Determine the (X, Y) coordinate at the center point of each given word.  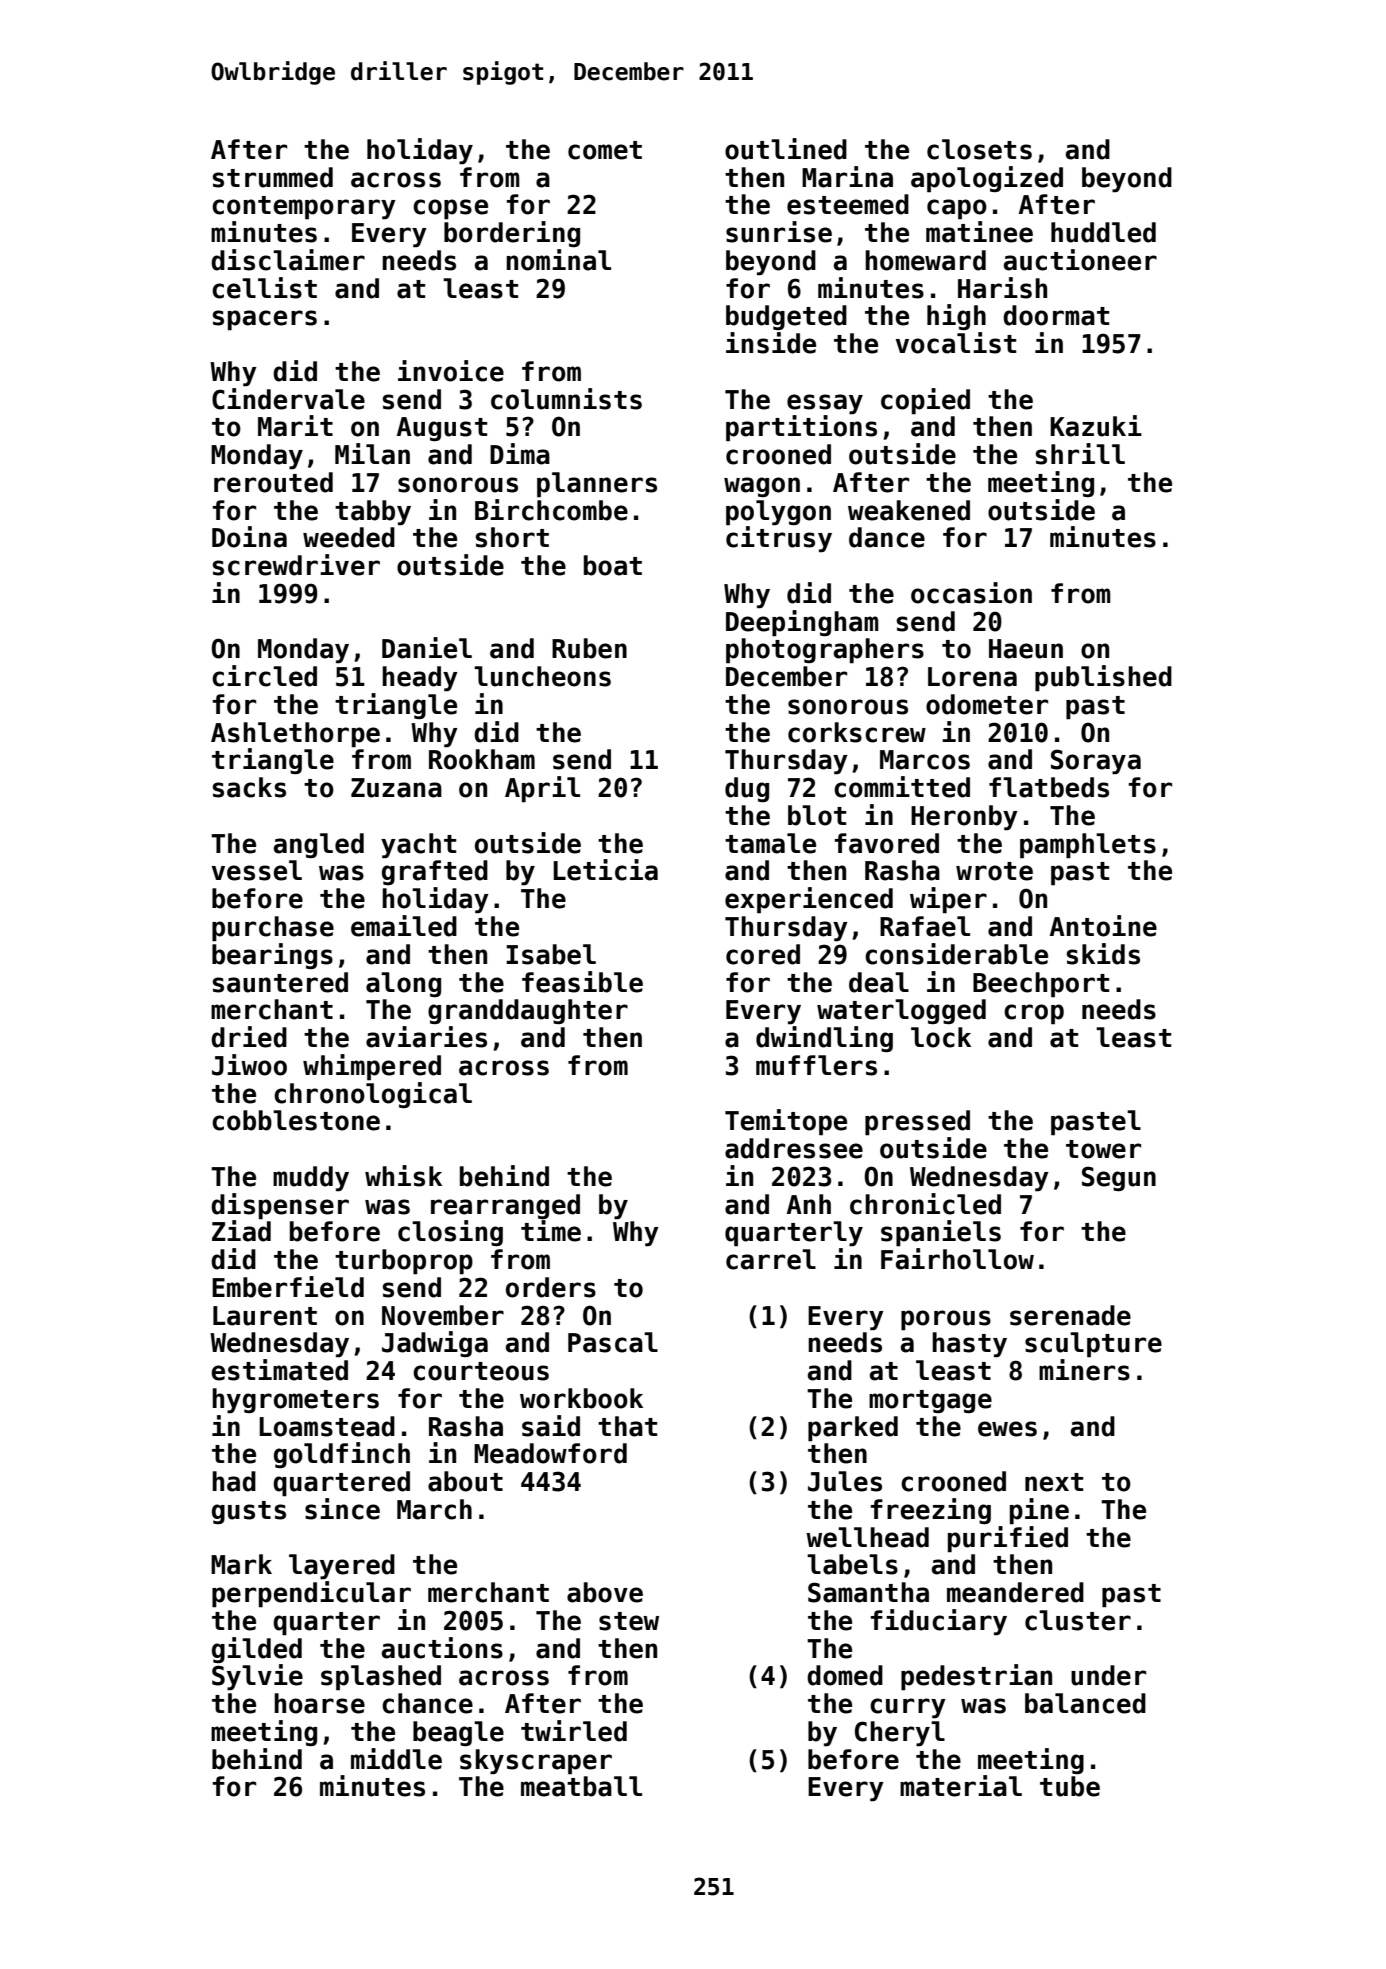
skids (1103, 954)
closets (979, 149)
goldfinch (342, 1455)
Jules (845, 1481)
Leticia (605, 870)
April (542, 789)
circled (264, 676)
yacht (418, 846)
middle (396, 1759)
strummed (272, 177)
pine (1039, 1511)
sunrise (779, 232)
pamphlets (1088, 846)
